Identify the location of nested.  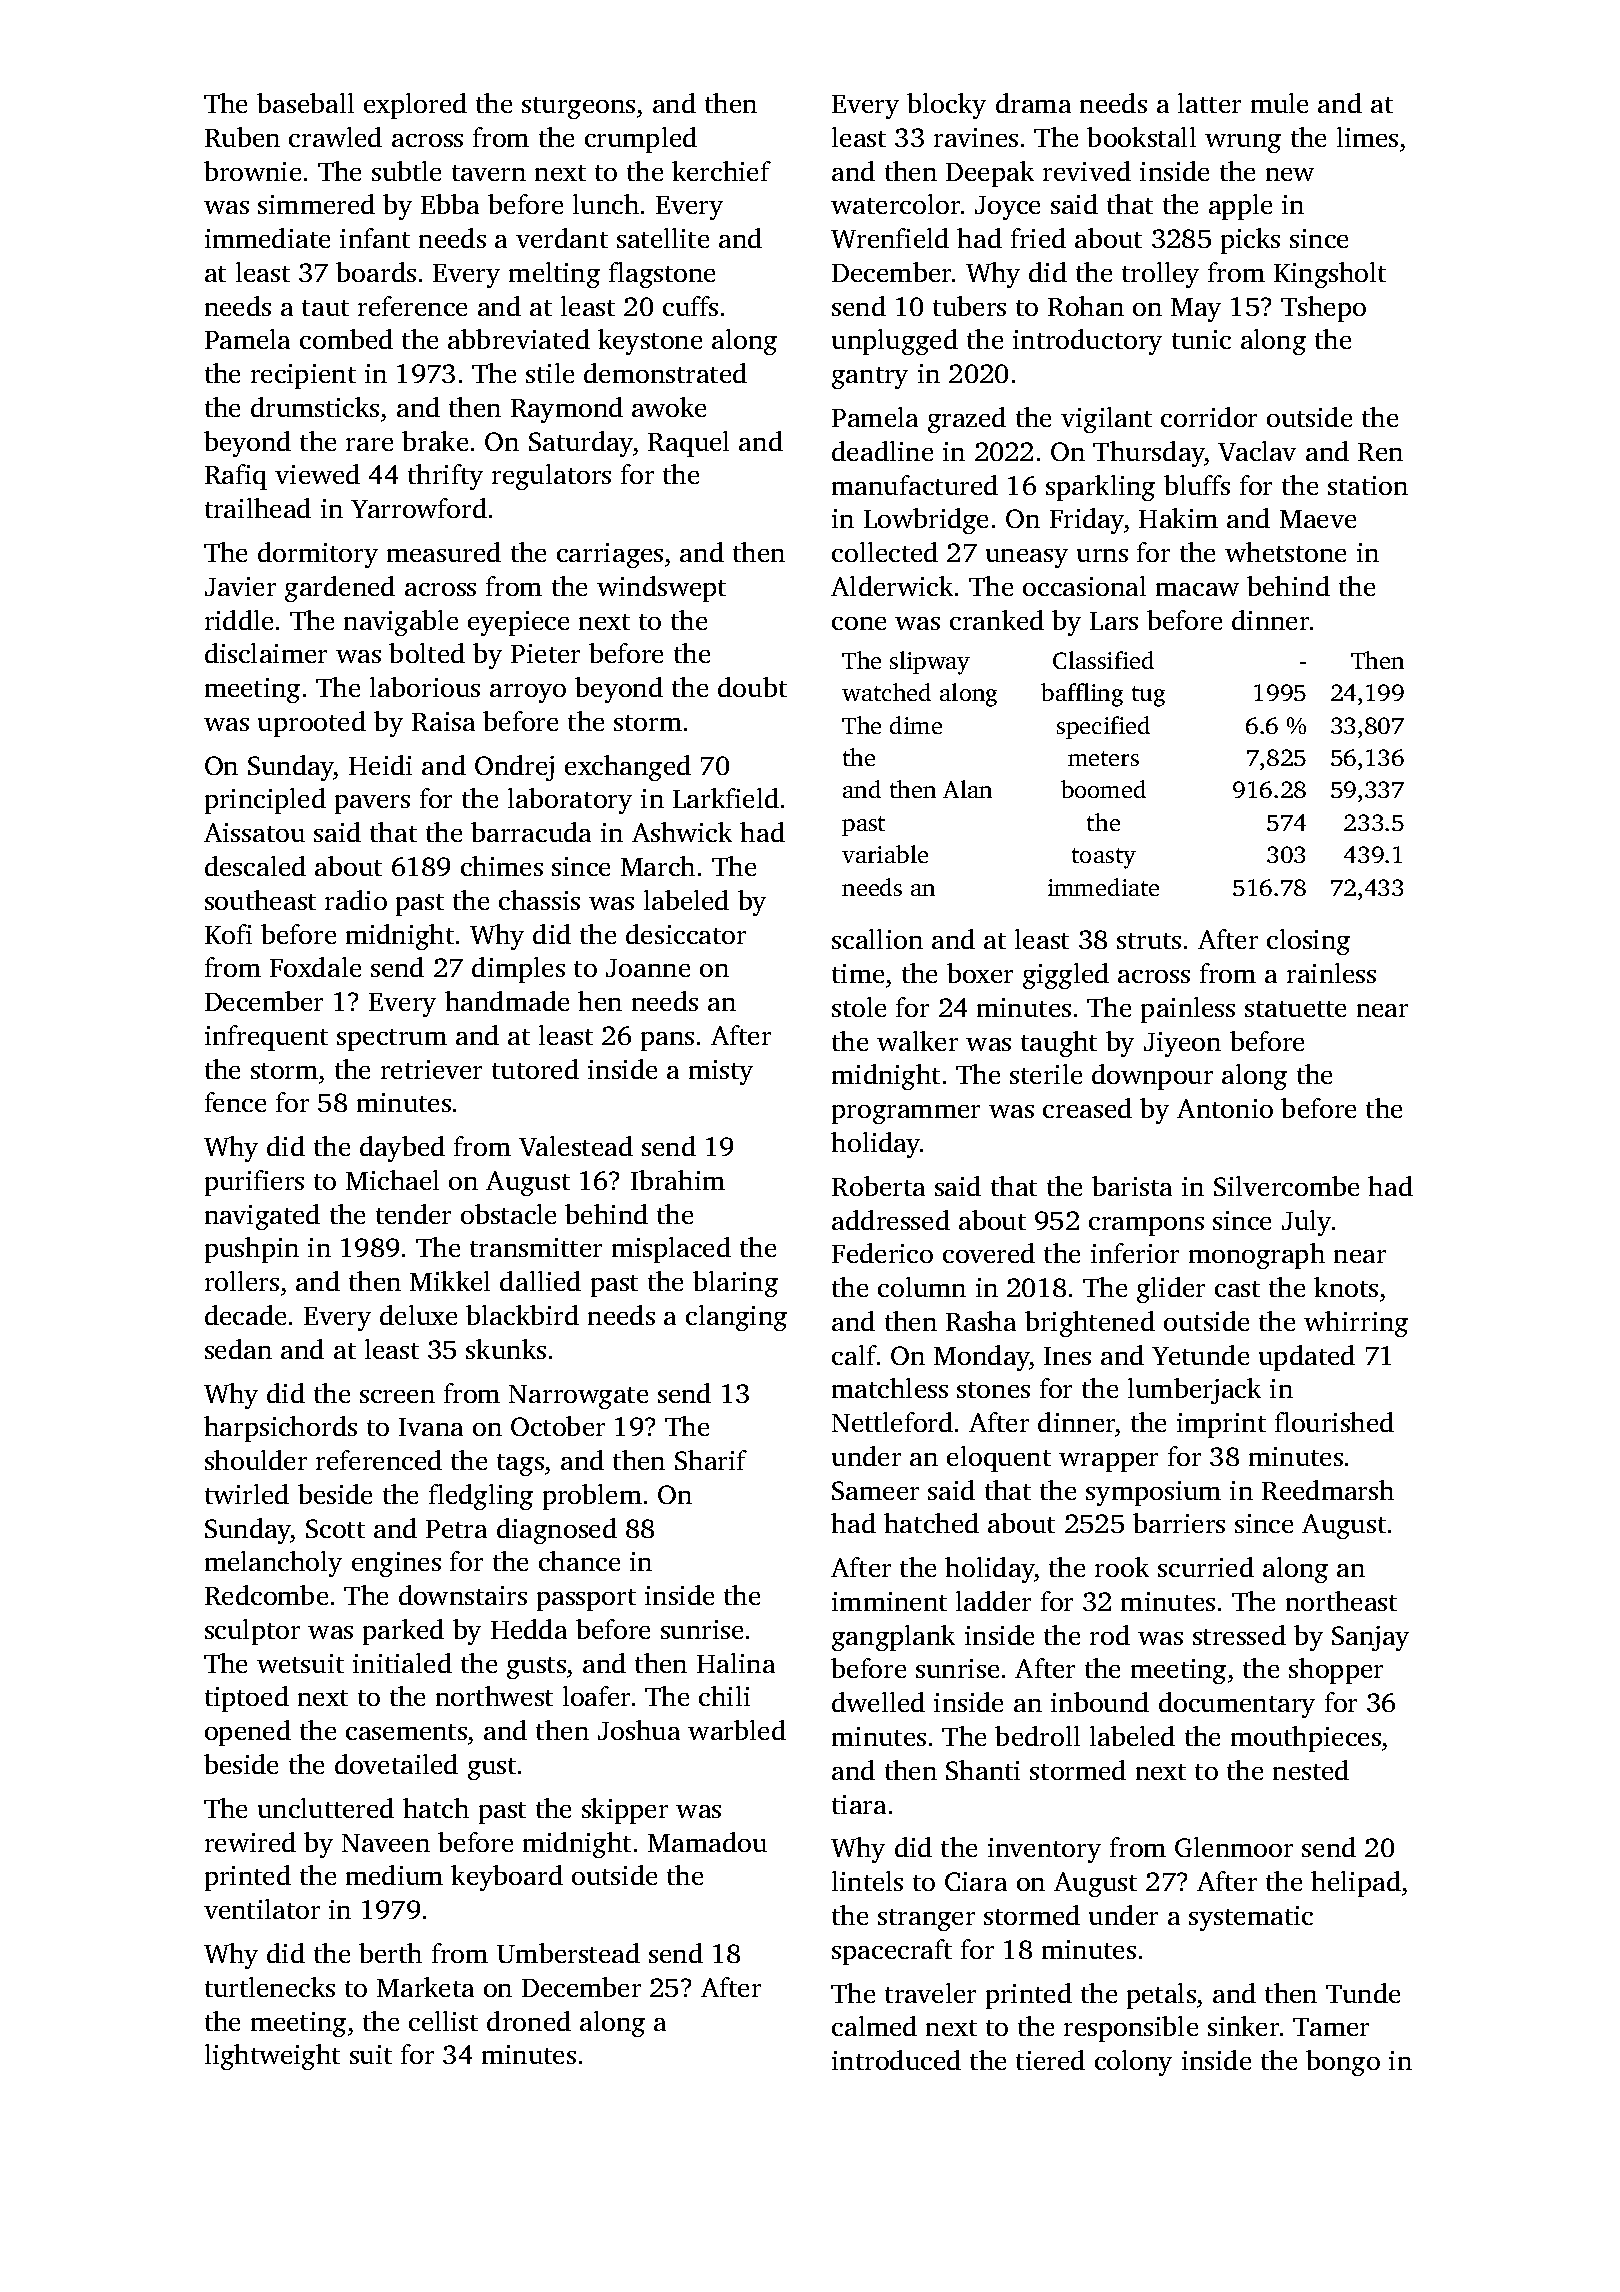
(1311, 1770).
